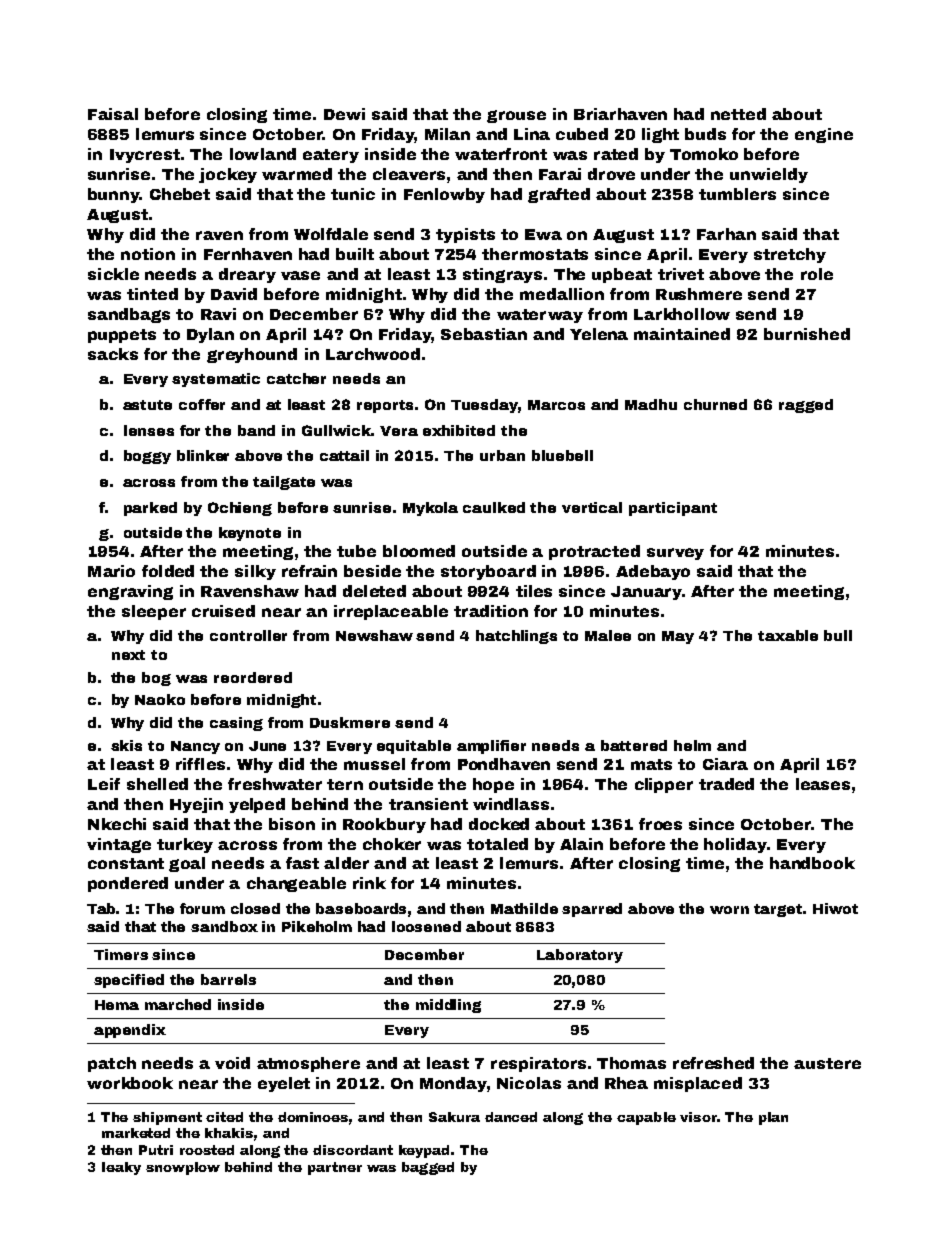 This image has height=1233, width=952. Describe the element at coordinates (409, 174) in the image. I see `cleavers` at that location.
